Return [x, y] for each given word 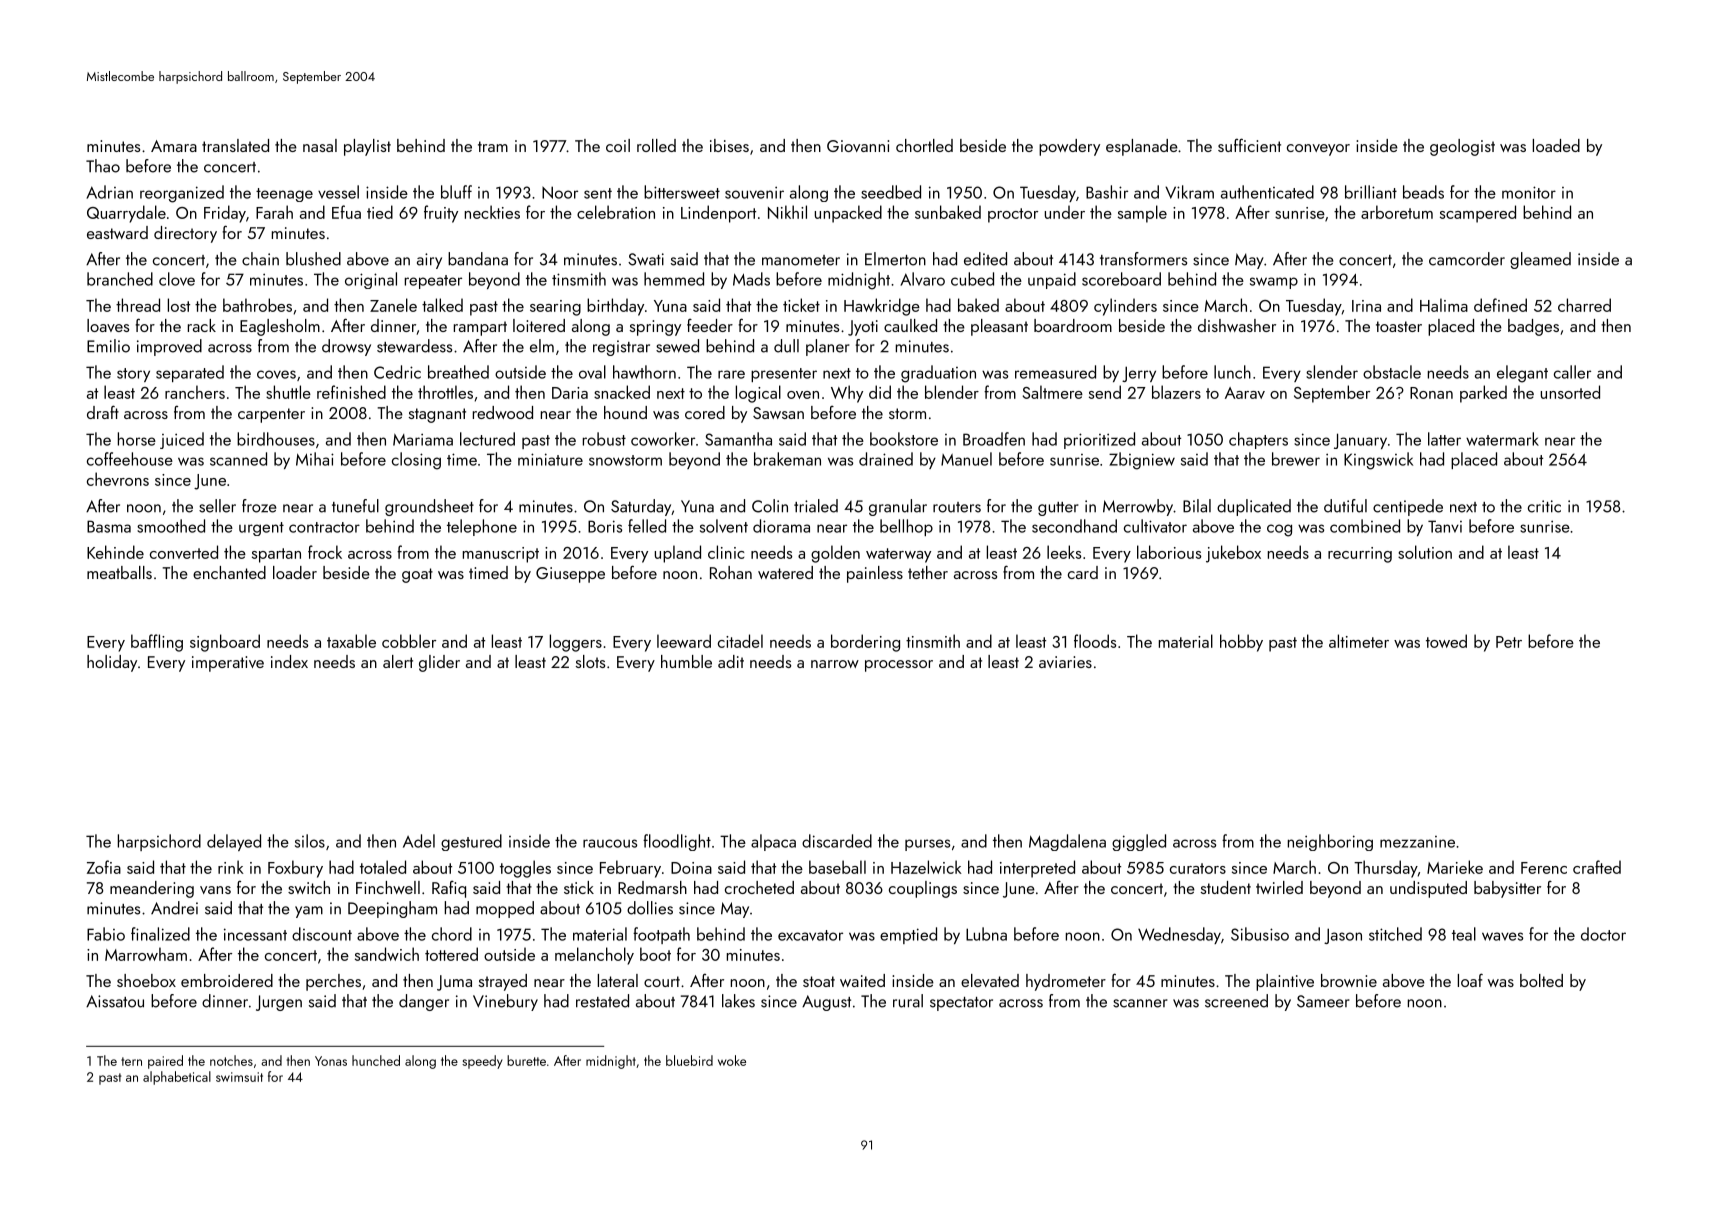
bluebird [689, 1060]
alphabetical [177, 1078]
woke [732, 1060]
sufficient [1249, 145]
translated [235, 145]
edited [985, 259]
